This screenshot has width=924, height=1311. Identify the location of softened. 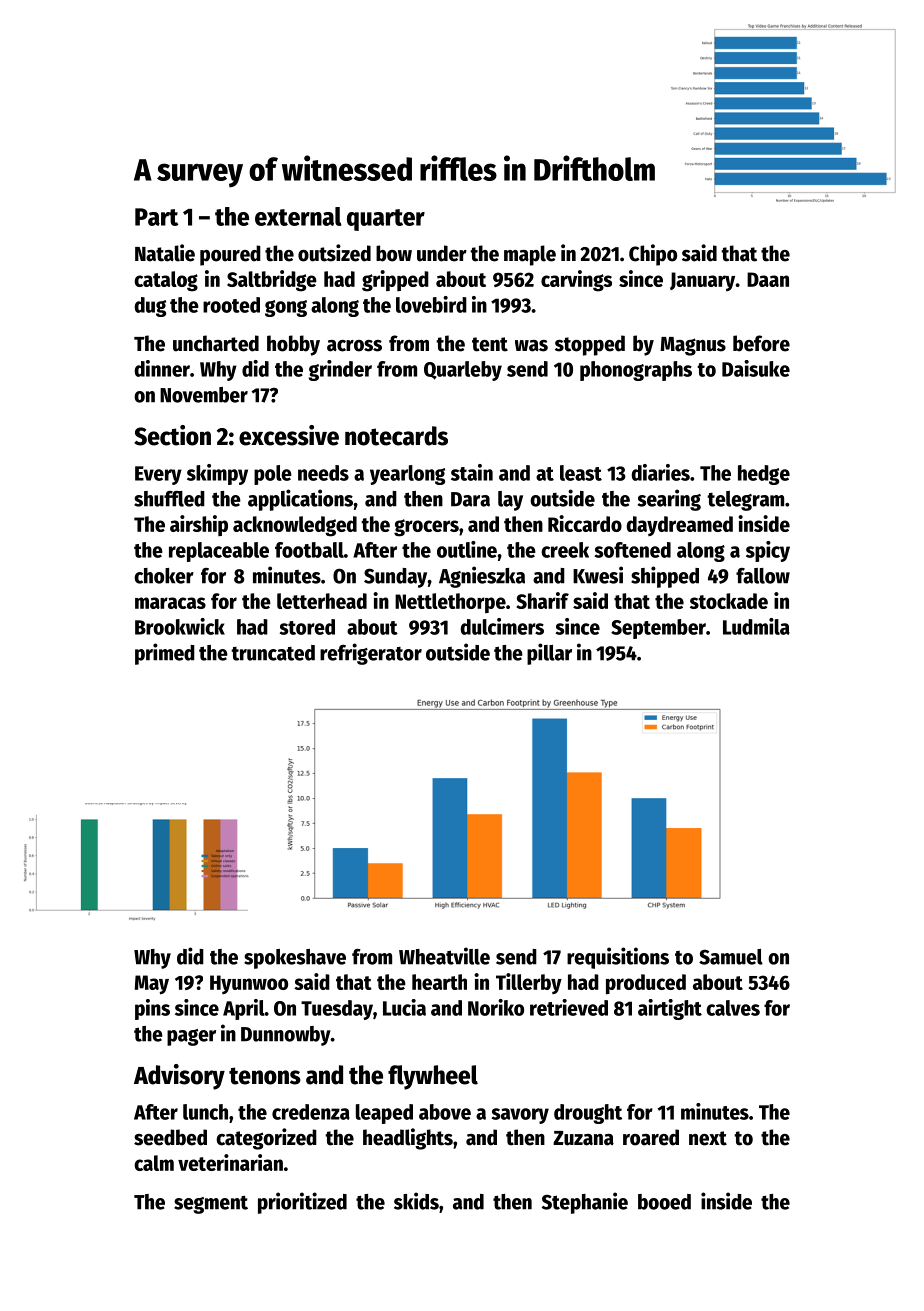
(633, 550).
